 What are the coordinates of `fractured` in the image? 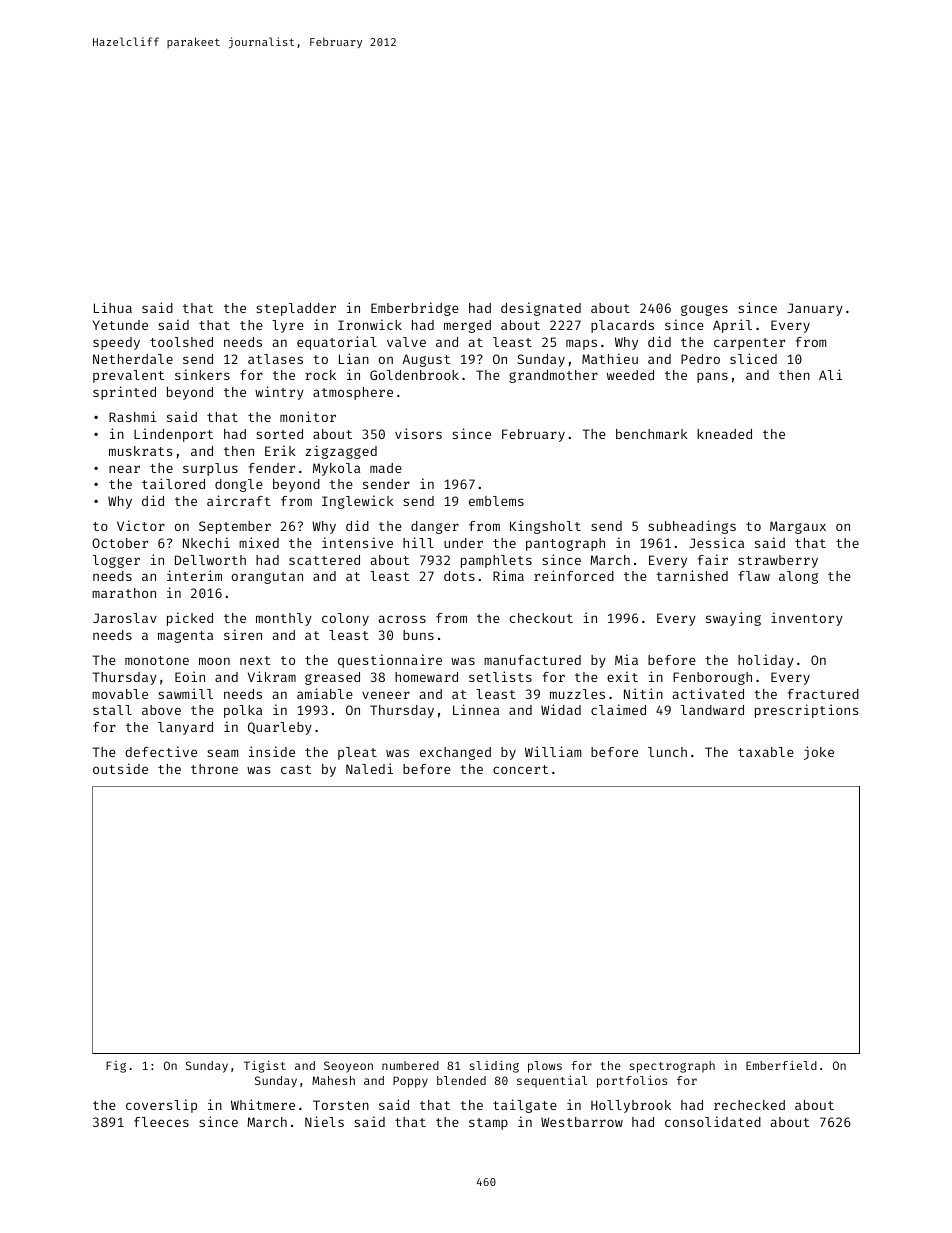 It's located at (823, 694).
